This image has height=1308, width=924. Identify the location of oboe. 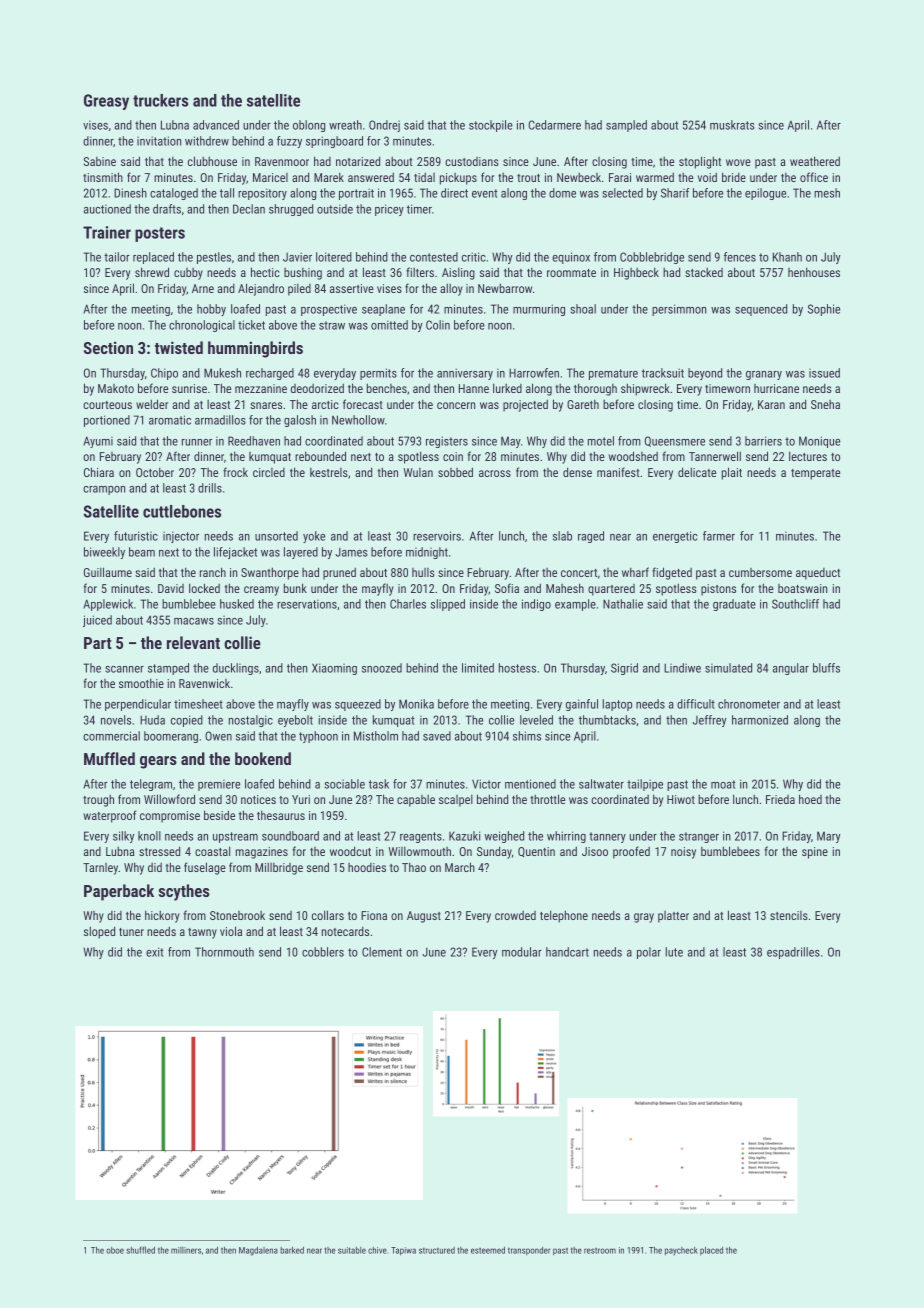
(115, 1250).
